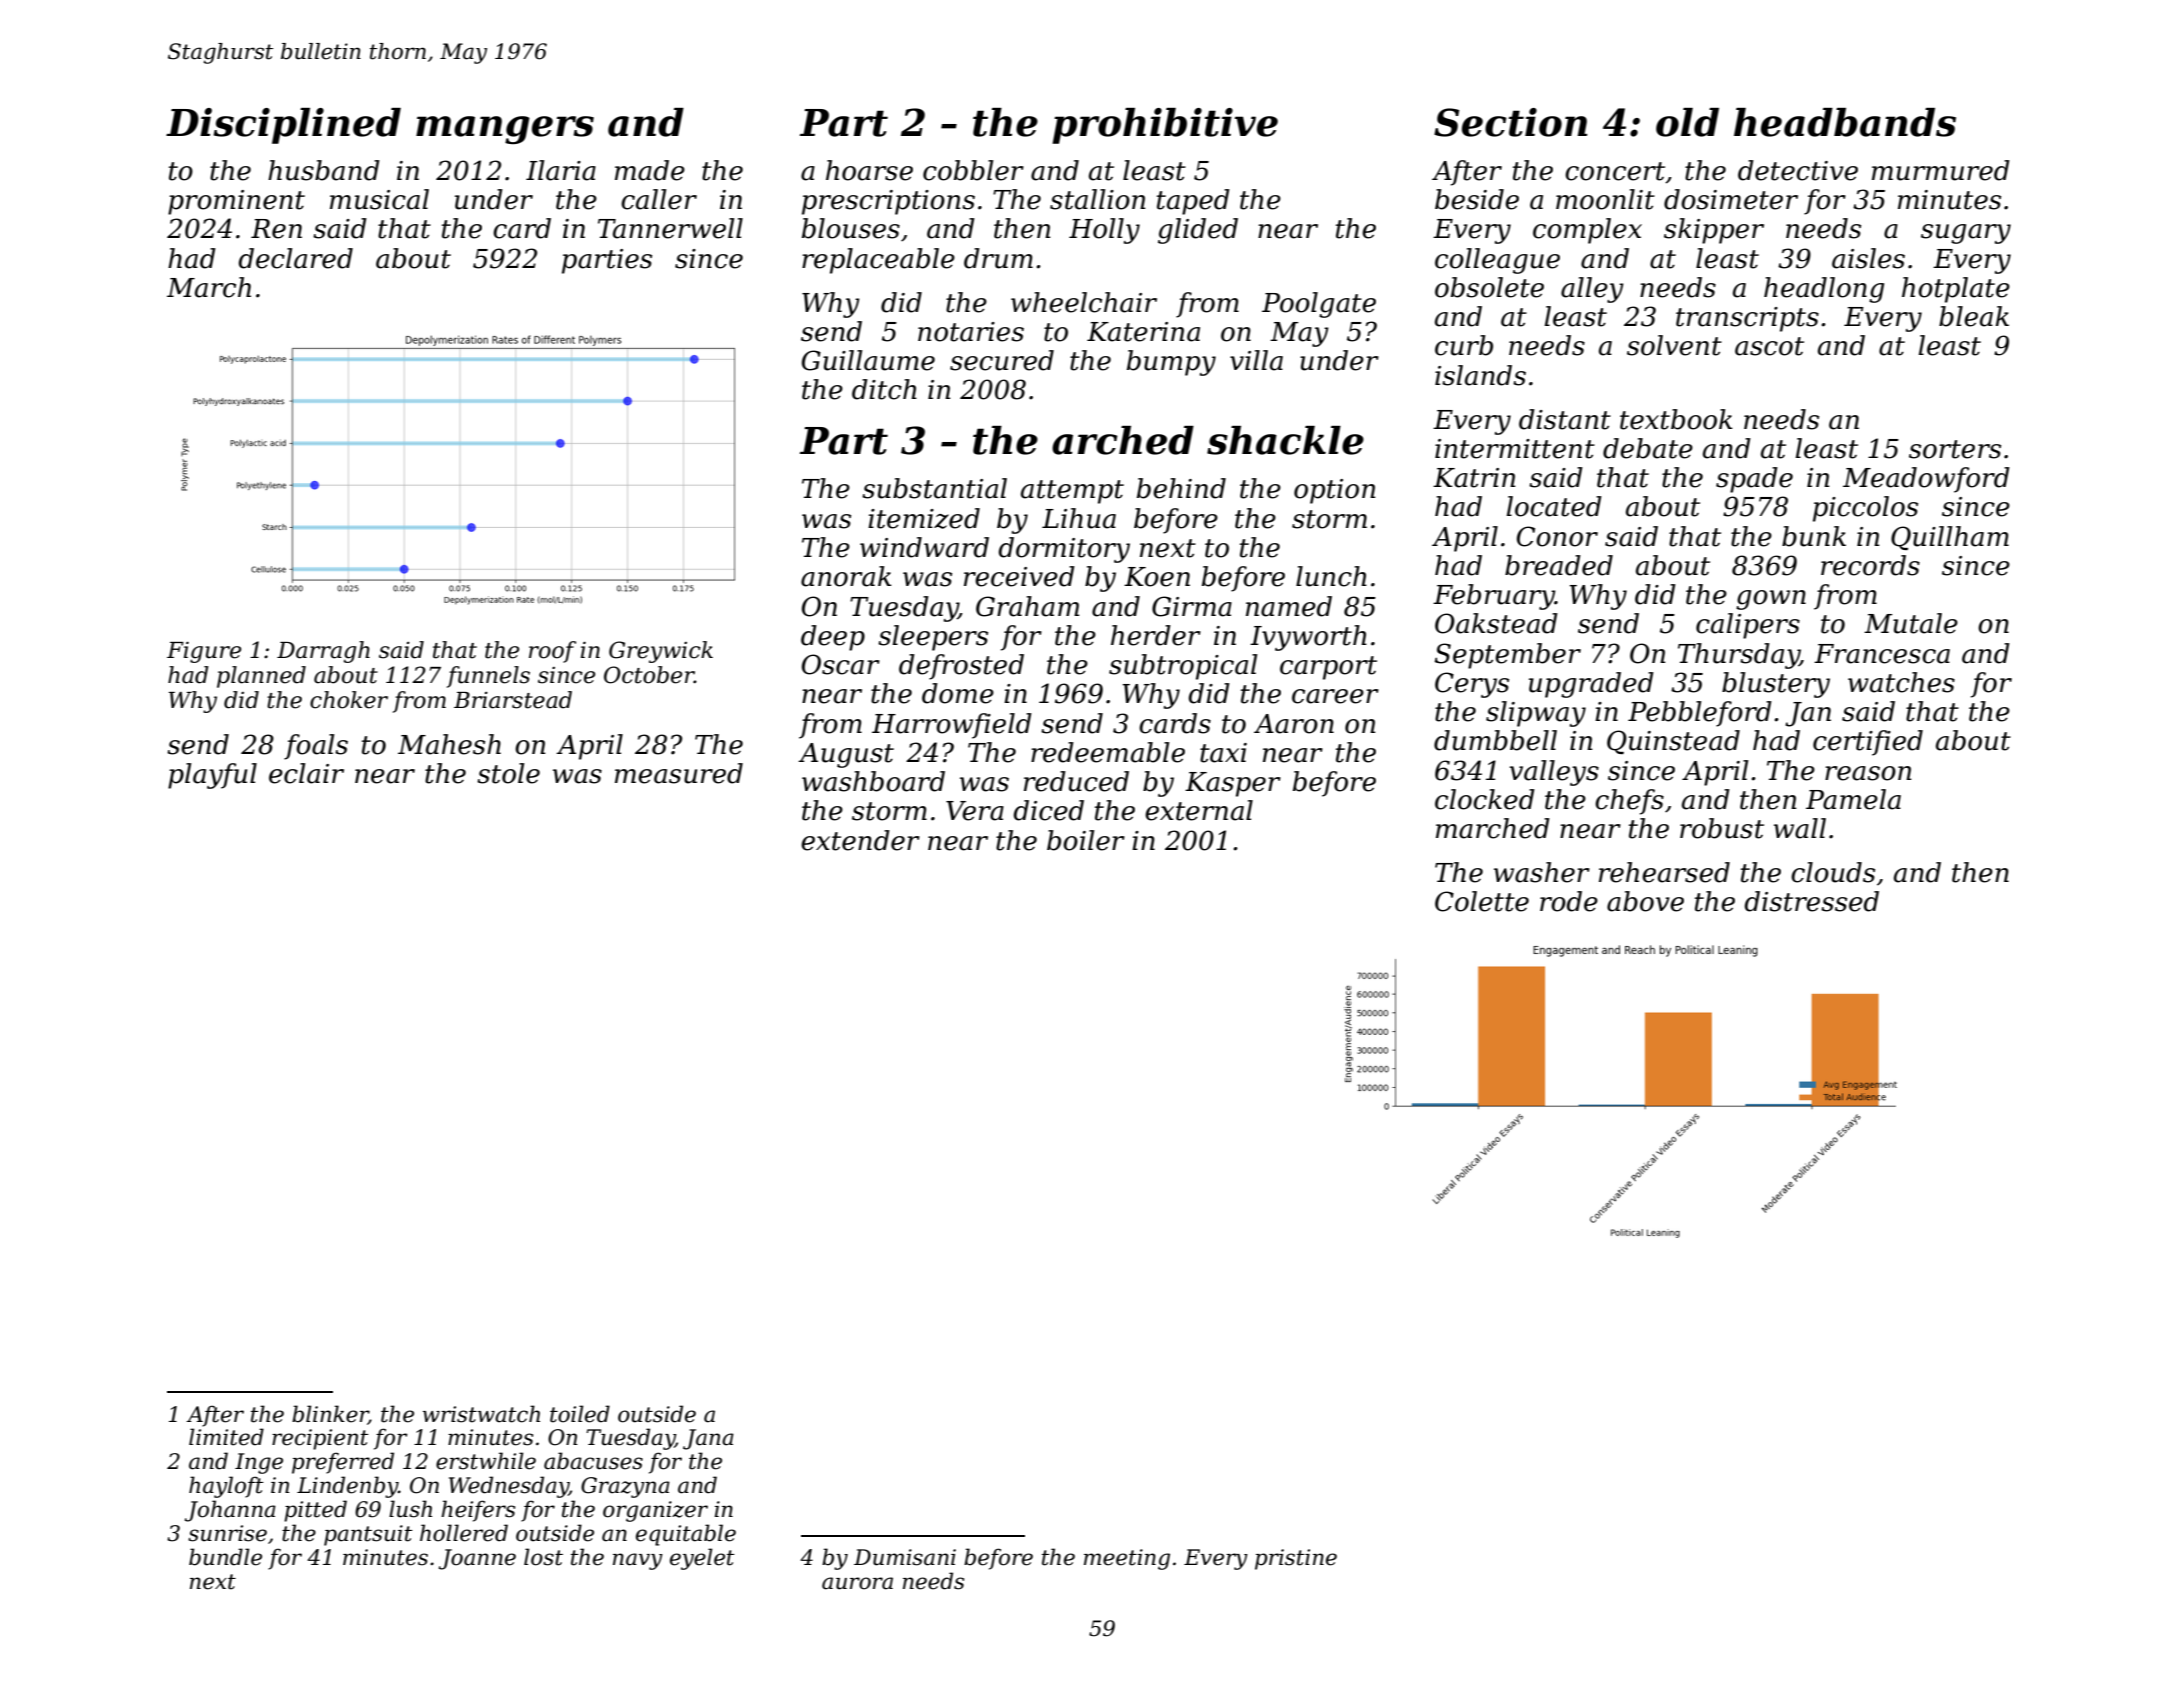  Describe the element at coordinates (1812, 901) in the screenshot. I see `distressed` at that location.
